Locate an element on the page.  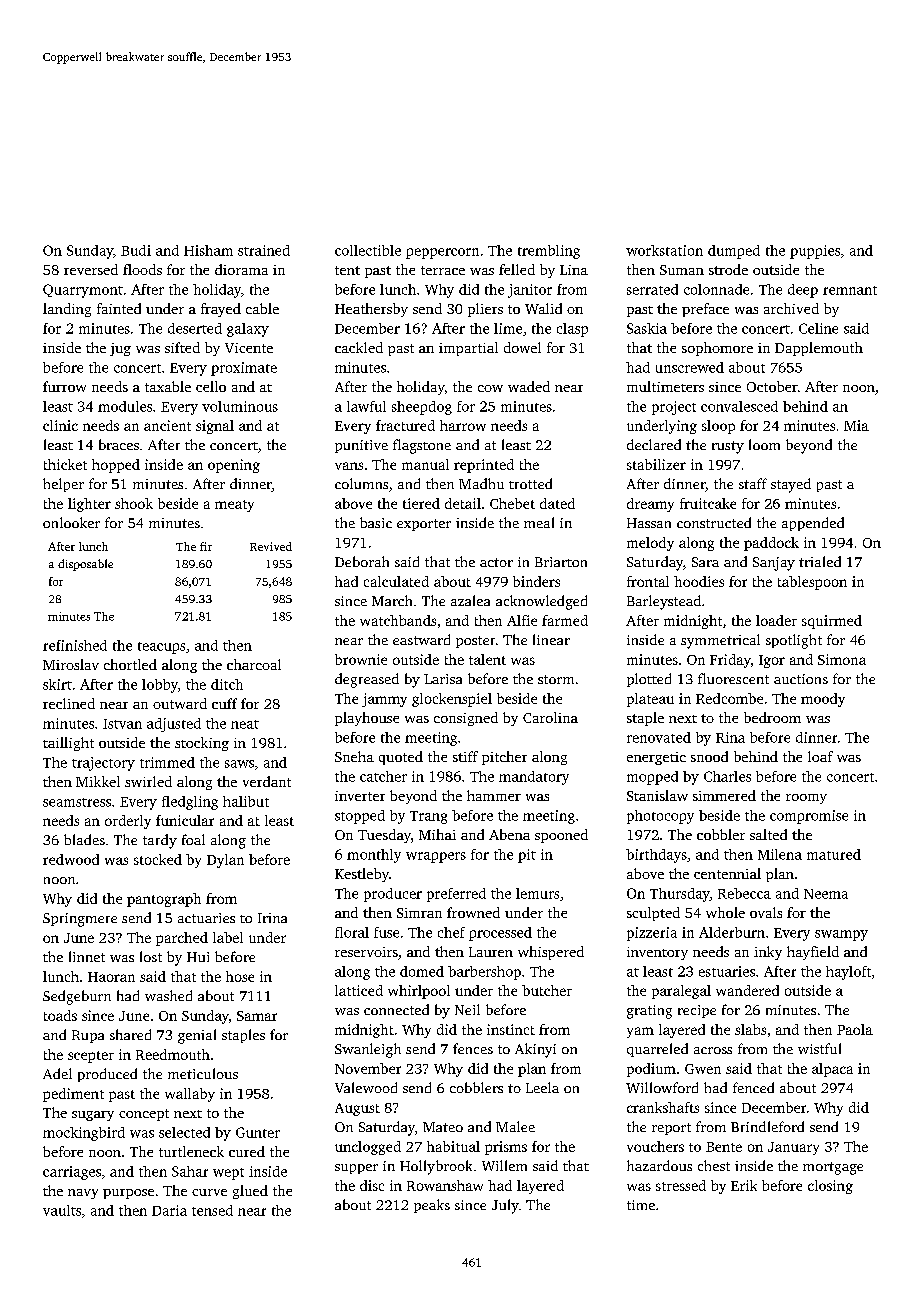
loaf is located at coordinates (820, 756).
